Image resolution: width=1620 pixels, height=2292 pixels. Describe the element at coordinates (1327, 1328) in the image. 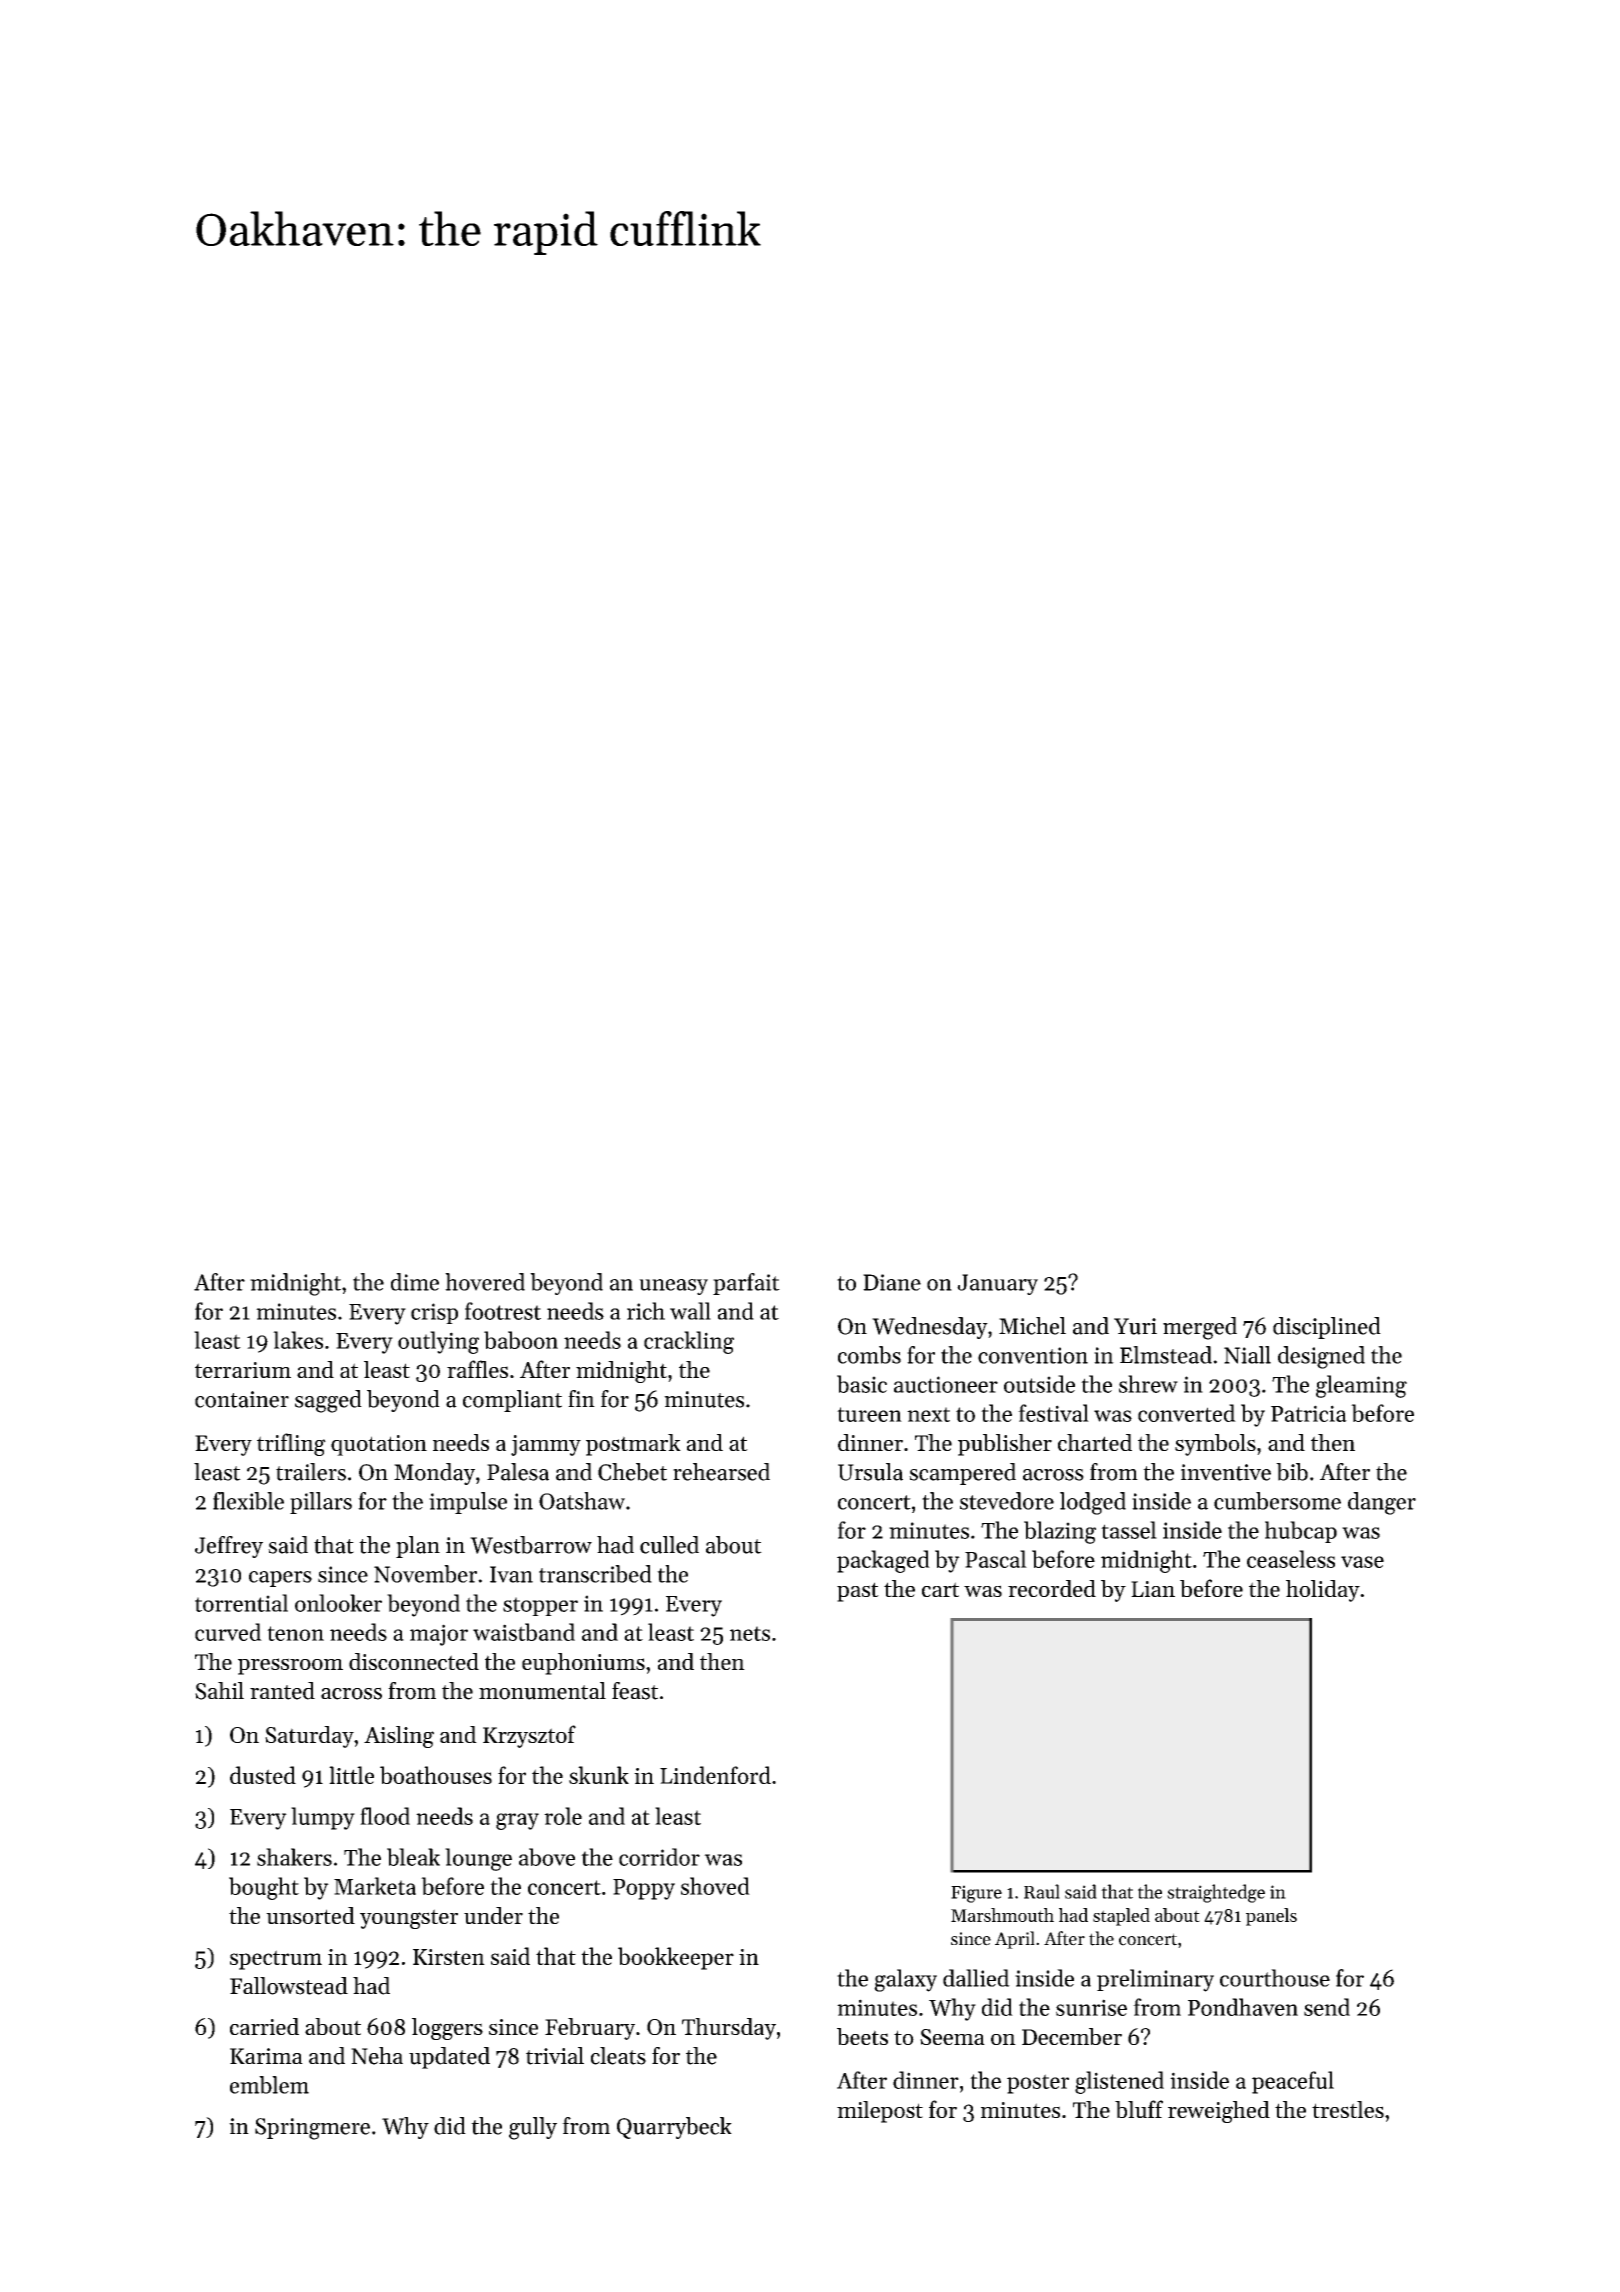

I see `disciplined` at that location.
